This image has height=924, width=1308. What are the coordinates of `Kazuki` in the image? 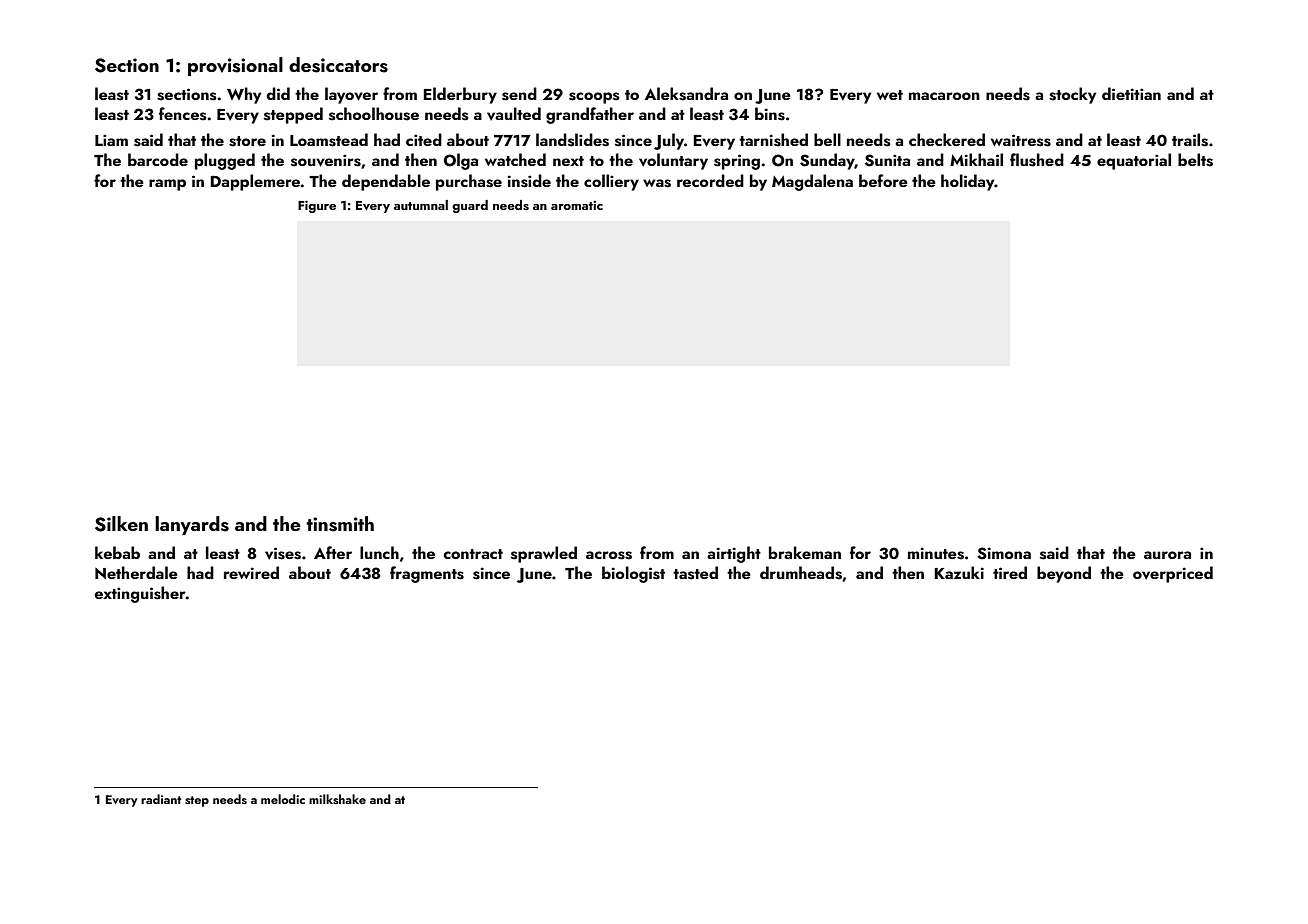 It's located at (959, 572).
